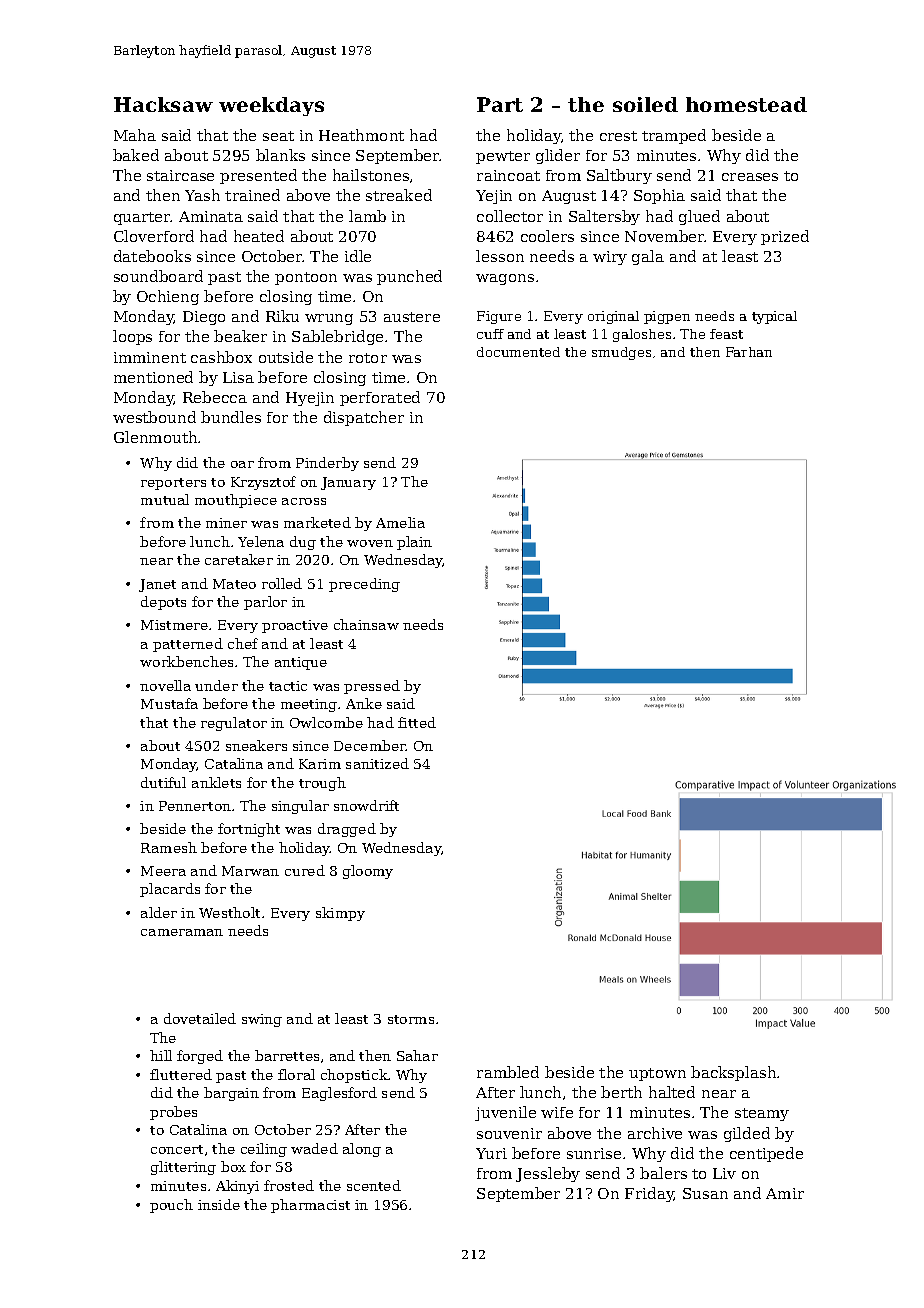 The image size is (924, 1308). What do you see at coordinates (163, 104) in the screenshot?
I see `Hacksaw` at bounding box center [163, 104].
